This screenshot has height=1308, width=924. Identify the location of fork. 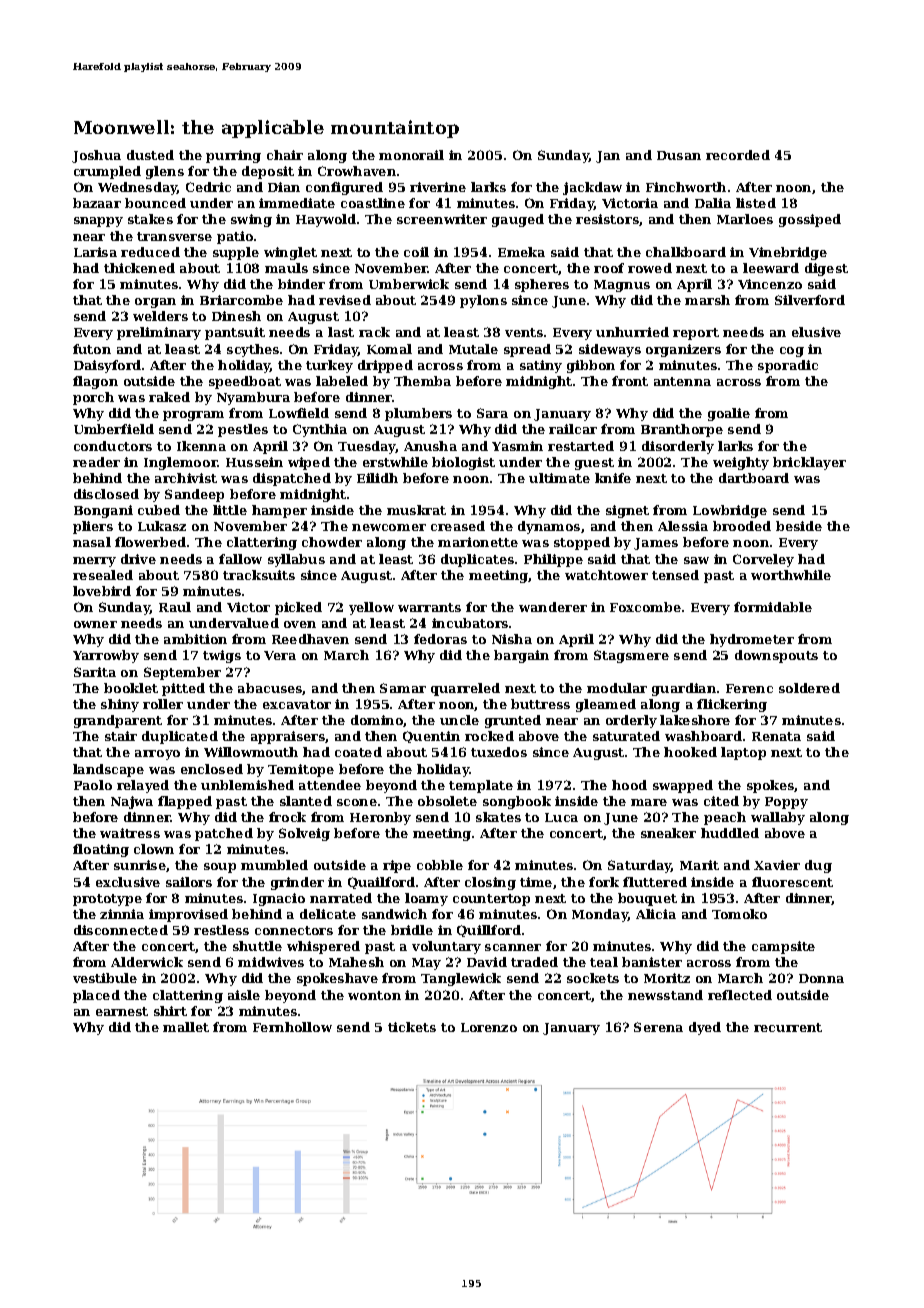
(604, 882).
